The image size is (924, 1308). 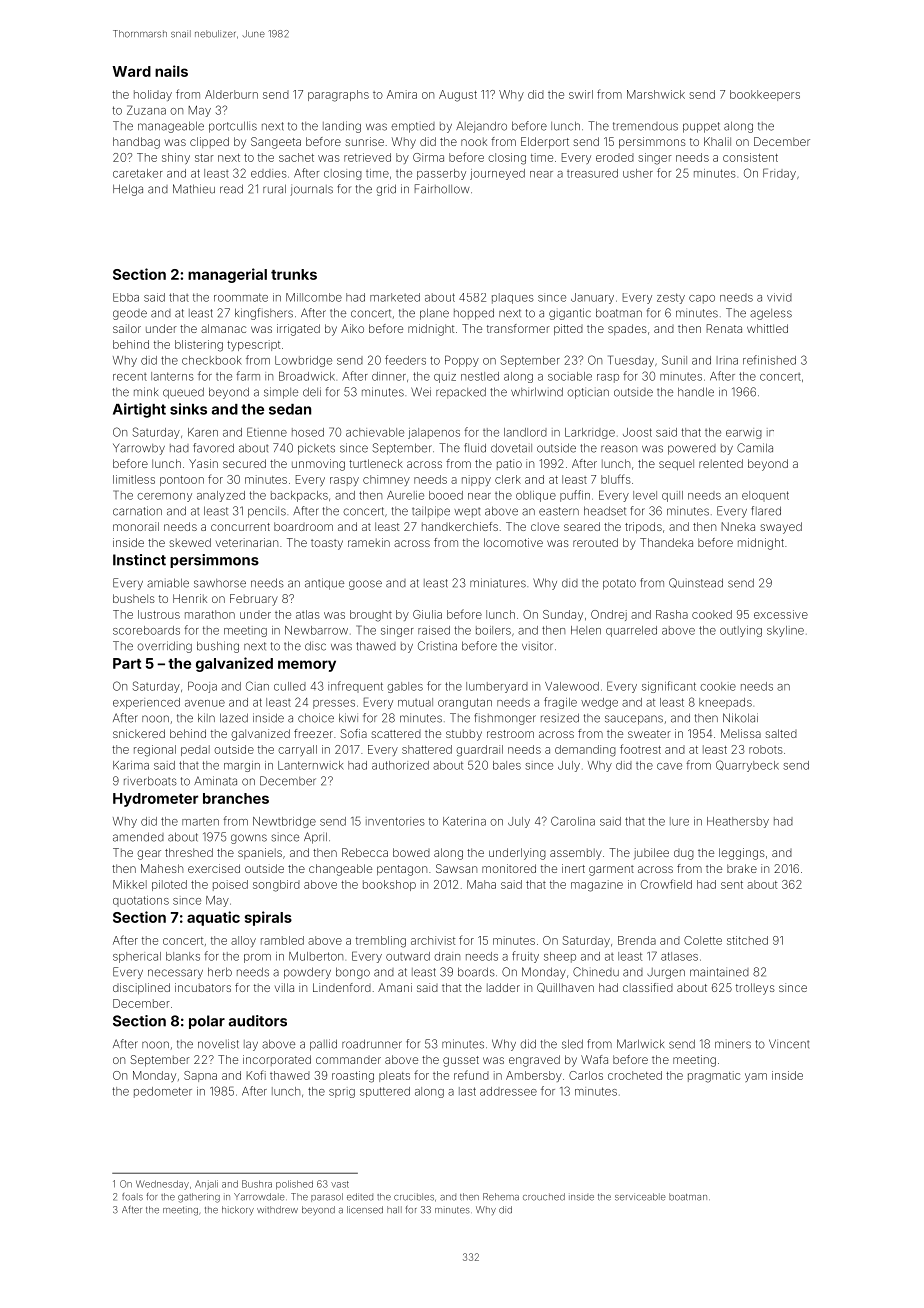 I want to click on Etienne, so click(x=267, y=432).
